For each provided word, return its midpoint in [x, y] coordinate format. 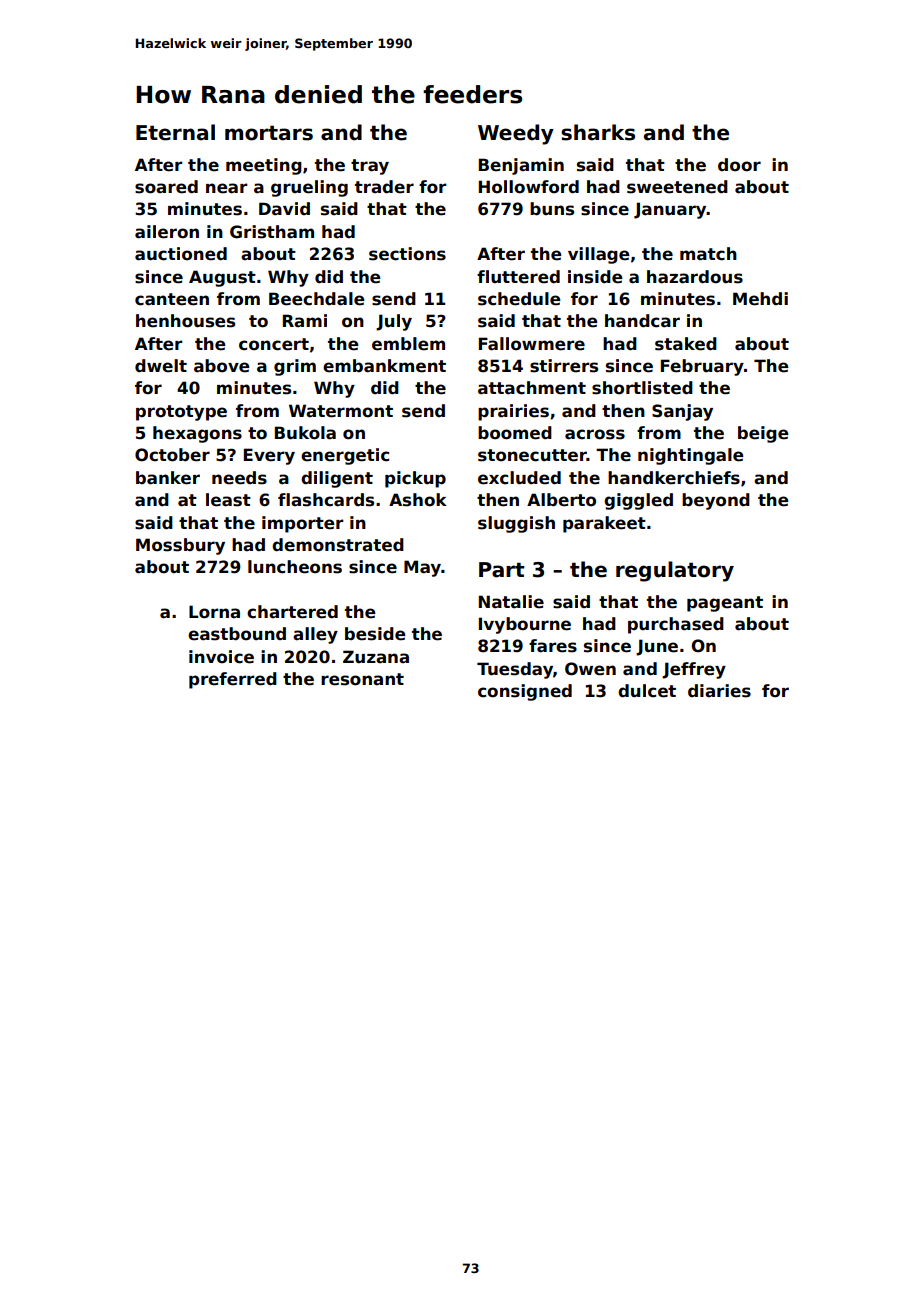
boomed [515, 433]
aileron [167, 232]
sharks [598, 132]
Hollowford [529, 187]
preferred [233, 680]
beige [763, 434]
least [228, 500]
